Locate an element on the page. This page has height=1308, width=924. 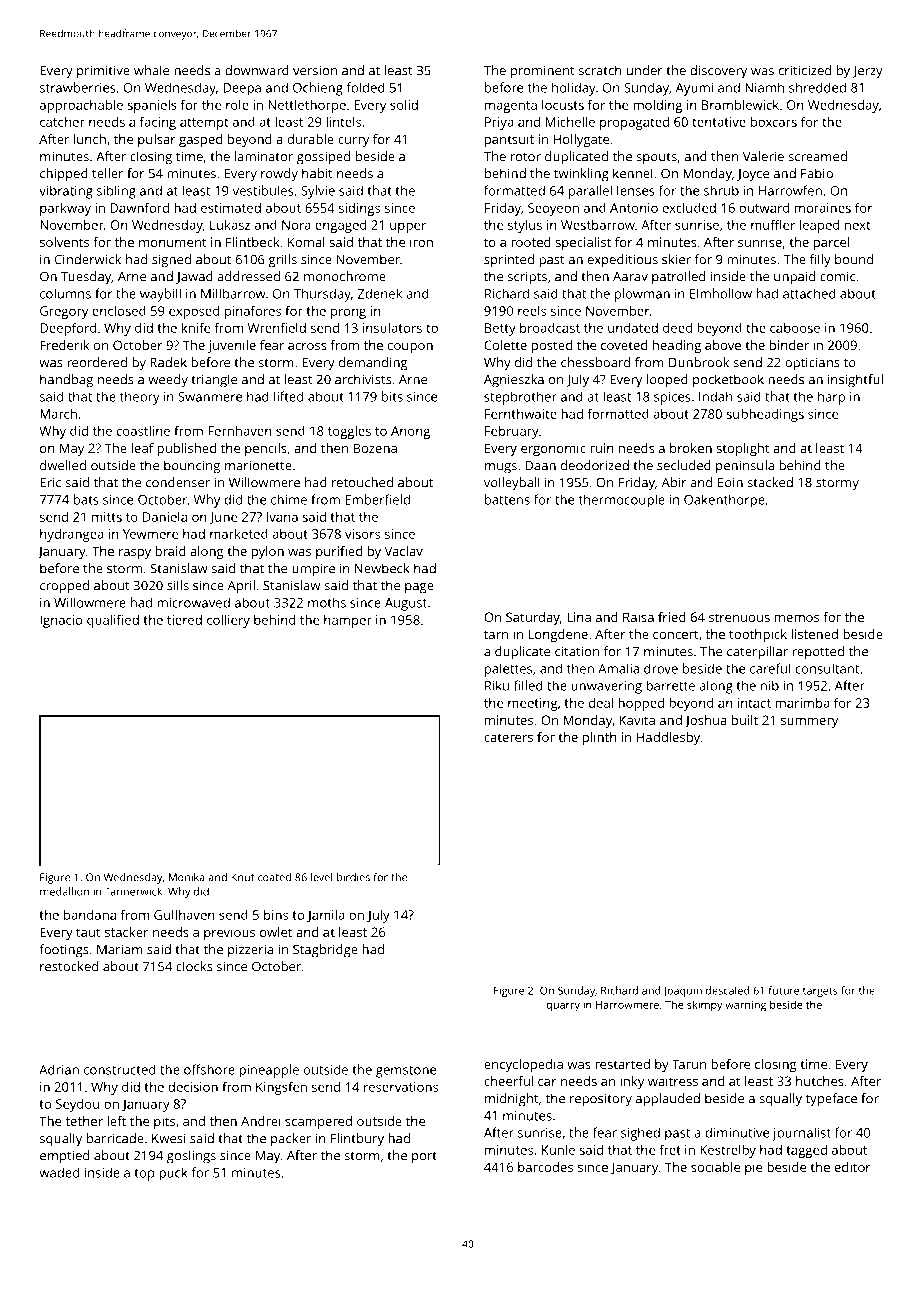
harp is located at coordinates (831, 398).
